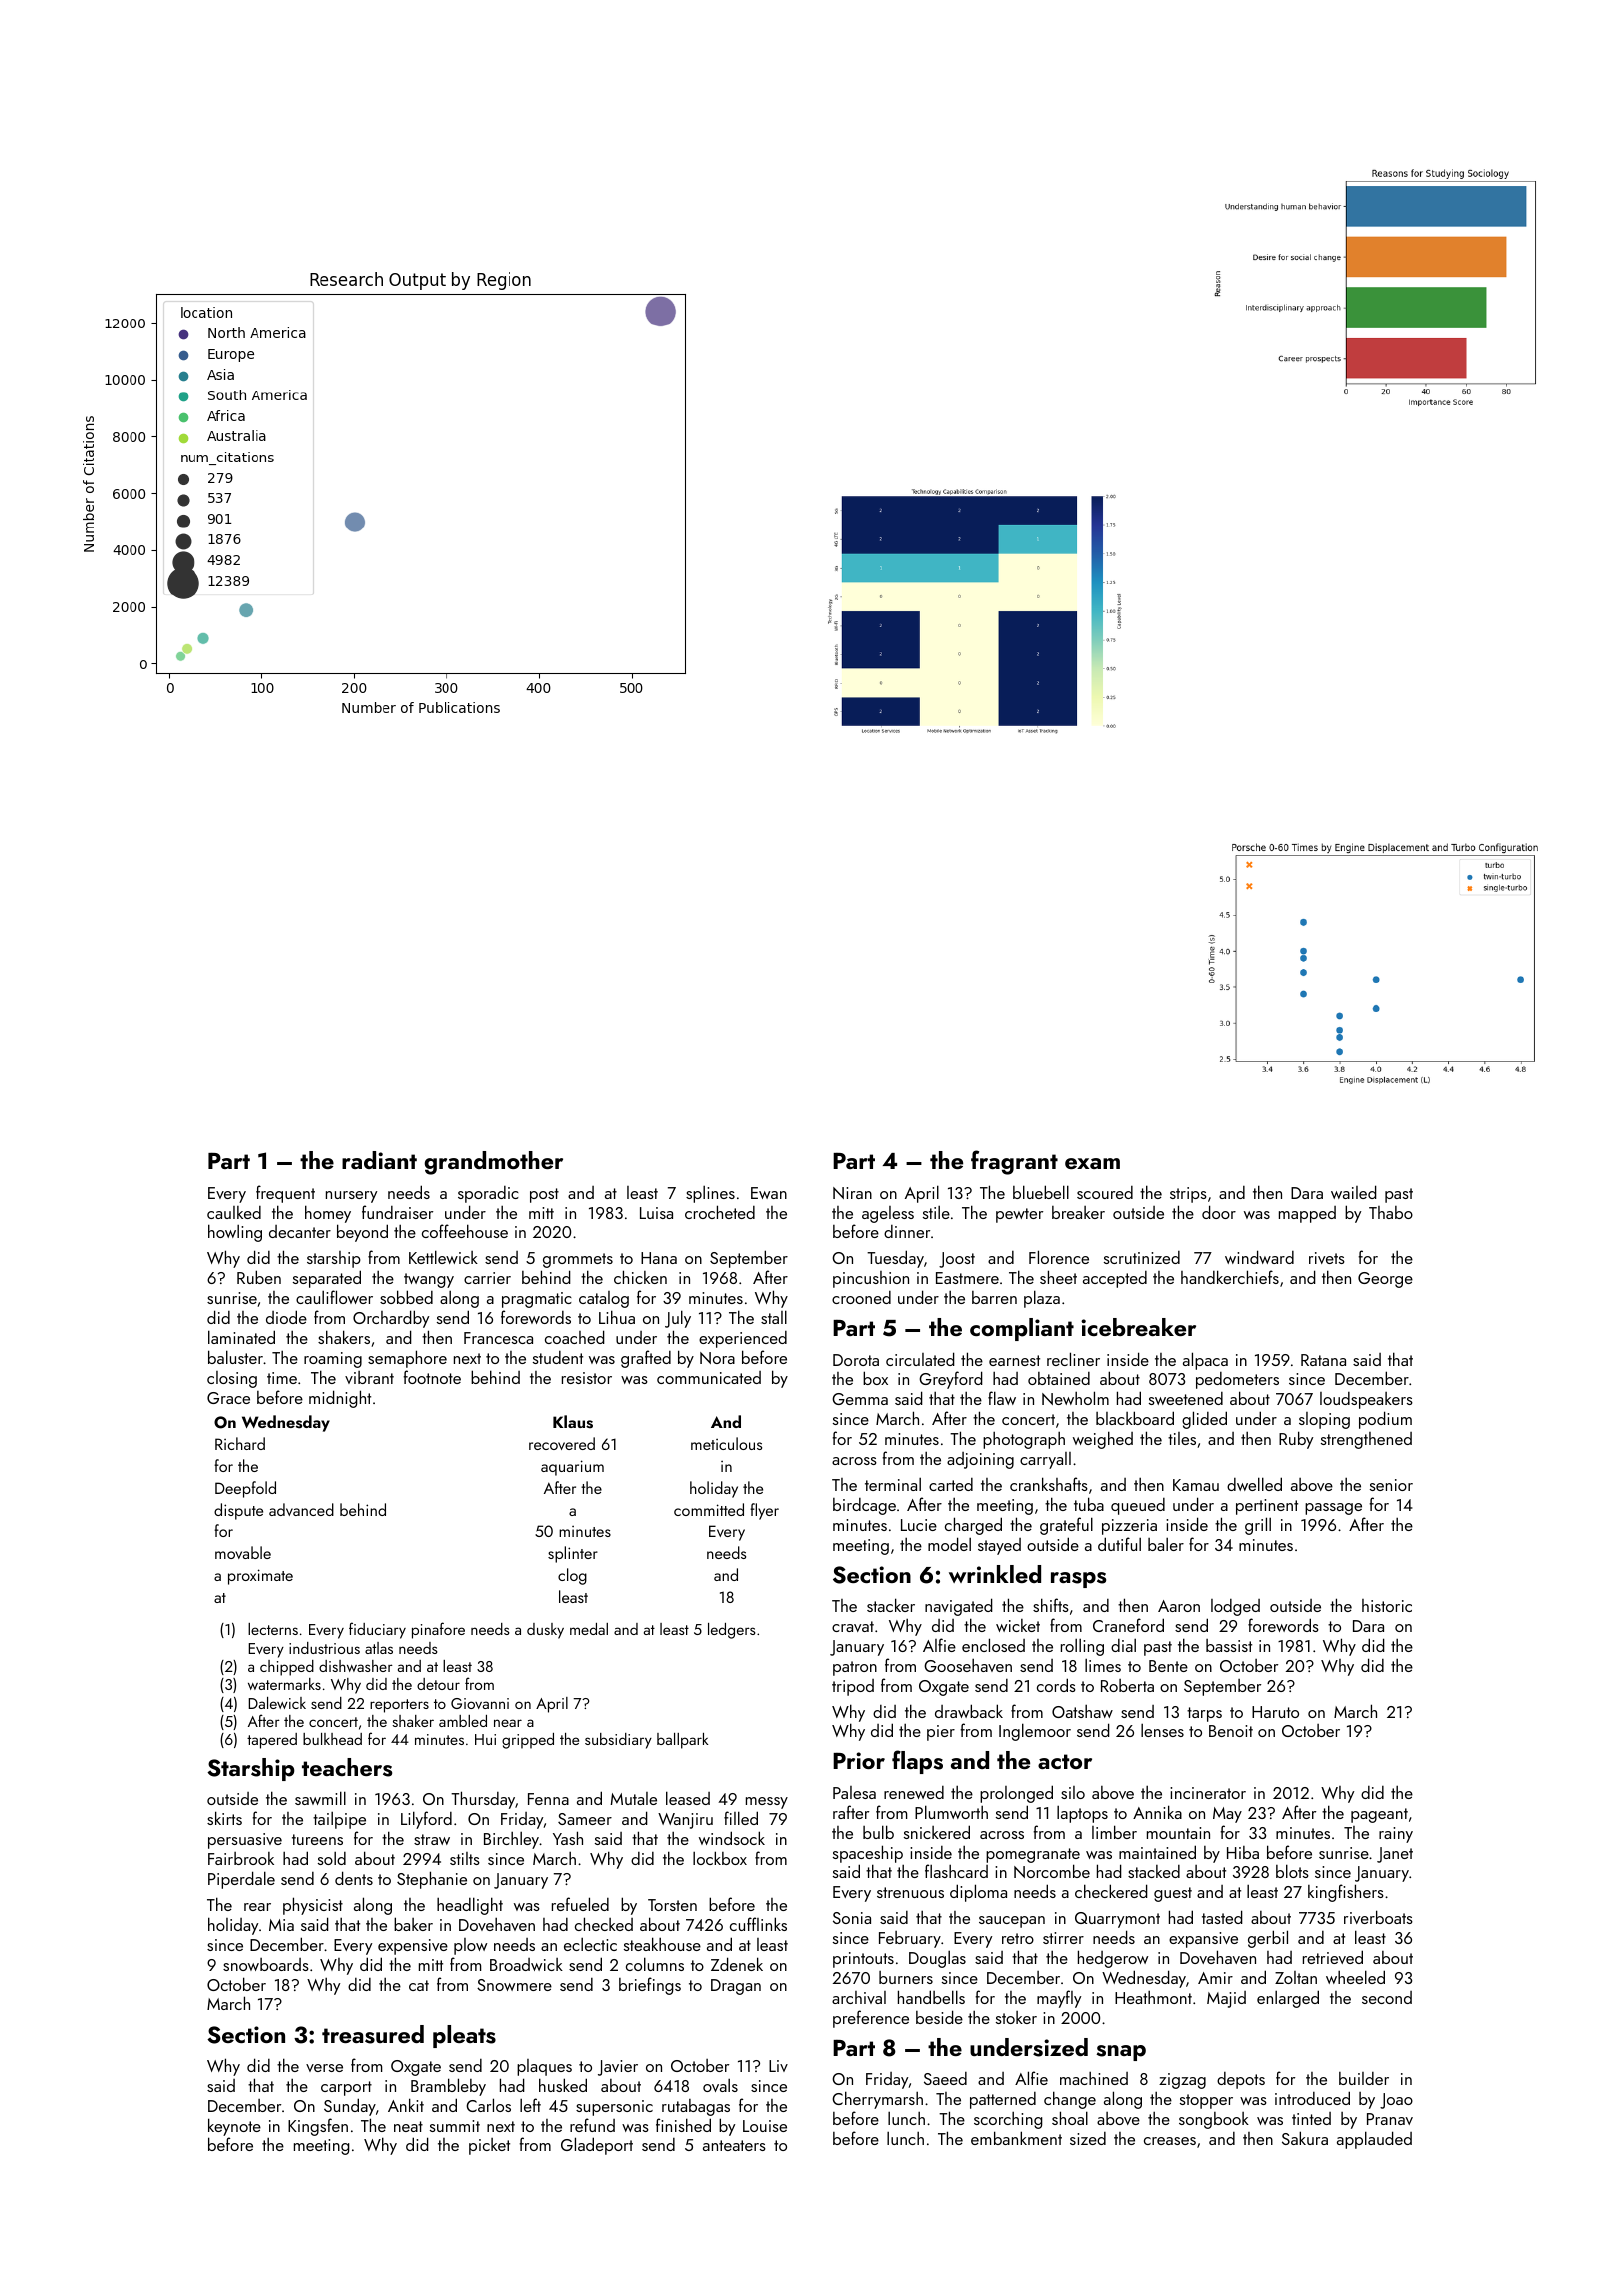 The image size is (1620, 2292). I want to click on grandmother, so click(493, 1163).
